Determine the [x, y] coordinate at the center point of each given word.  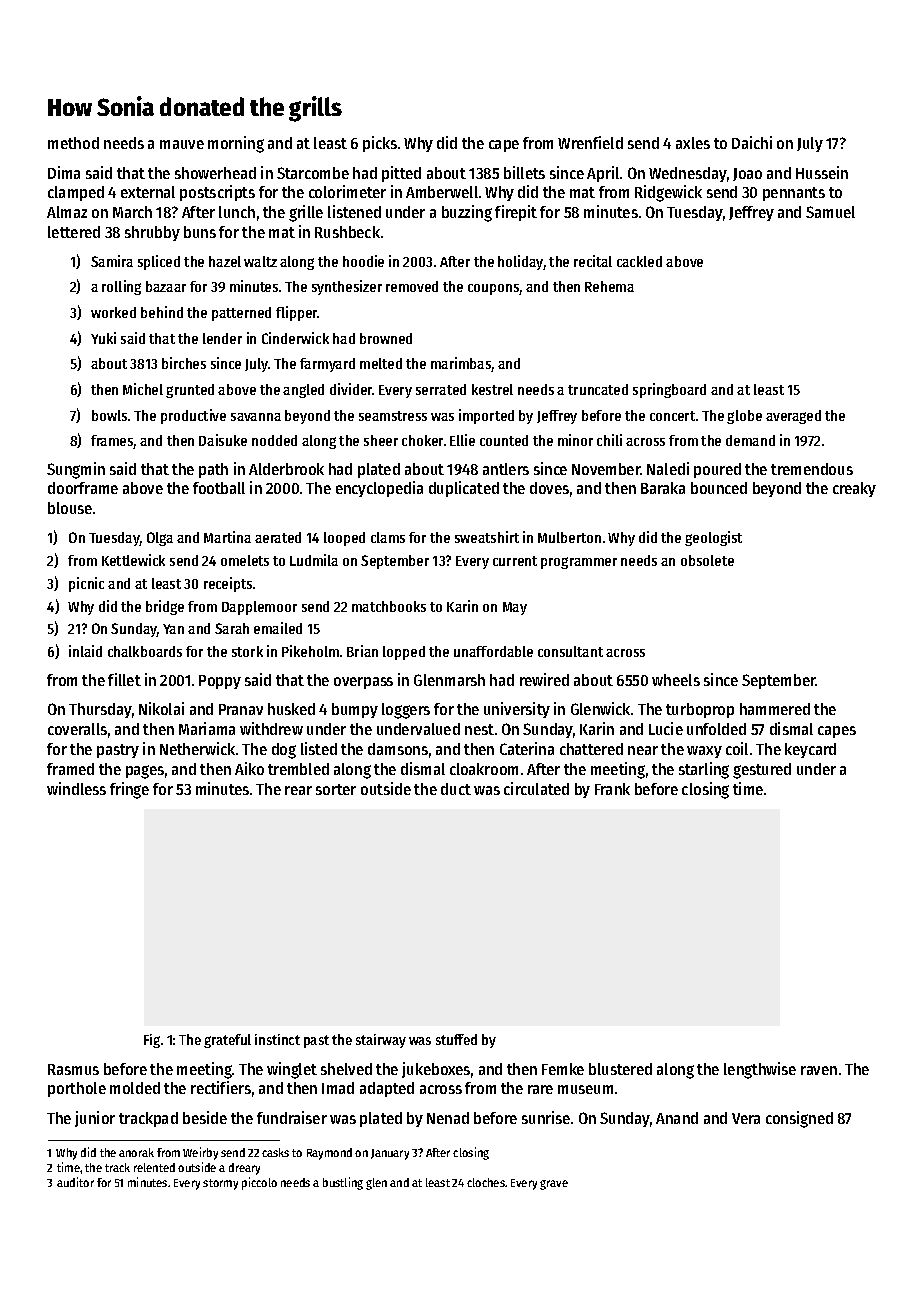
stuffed [456, 1039]
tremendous [812, 469]
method [73, 143]
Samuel [830, 212]
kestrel [492, 389]
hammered [775, 709]
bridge [165, 607]
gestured [762, 771]
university [517, 710]
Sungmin [76, 470]
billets [524, 172]
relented [154, 1167]
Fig [152, 1041]
